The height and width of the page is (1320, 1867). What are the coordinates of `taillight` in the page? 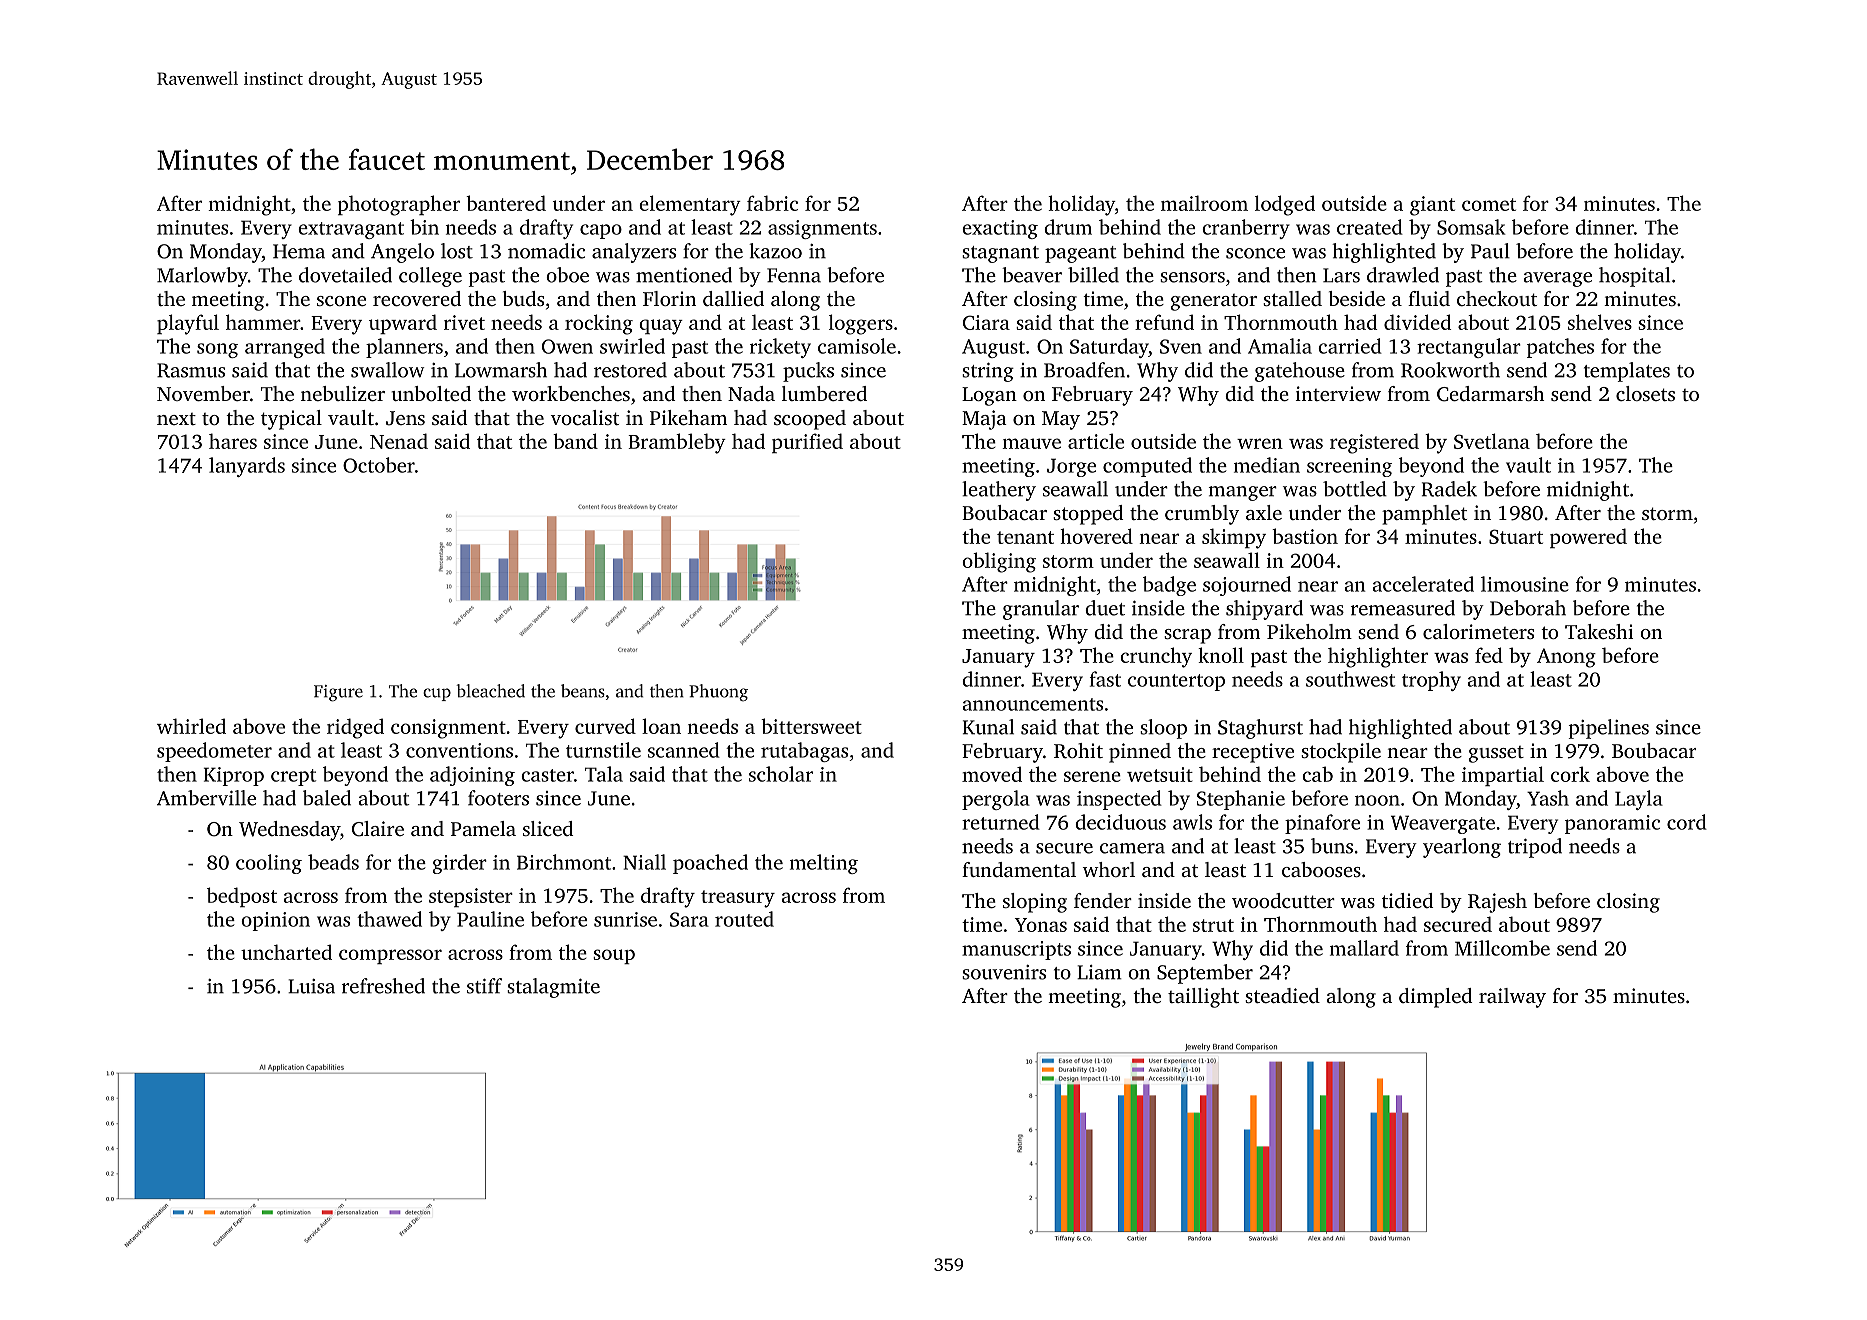 It's located at (1203, 998).
